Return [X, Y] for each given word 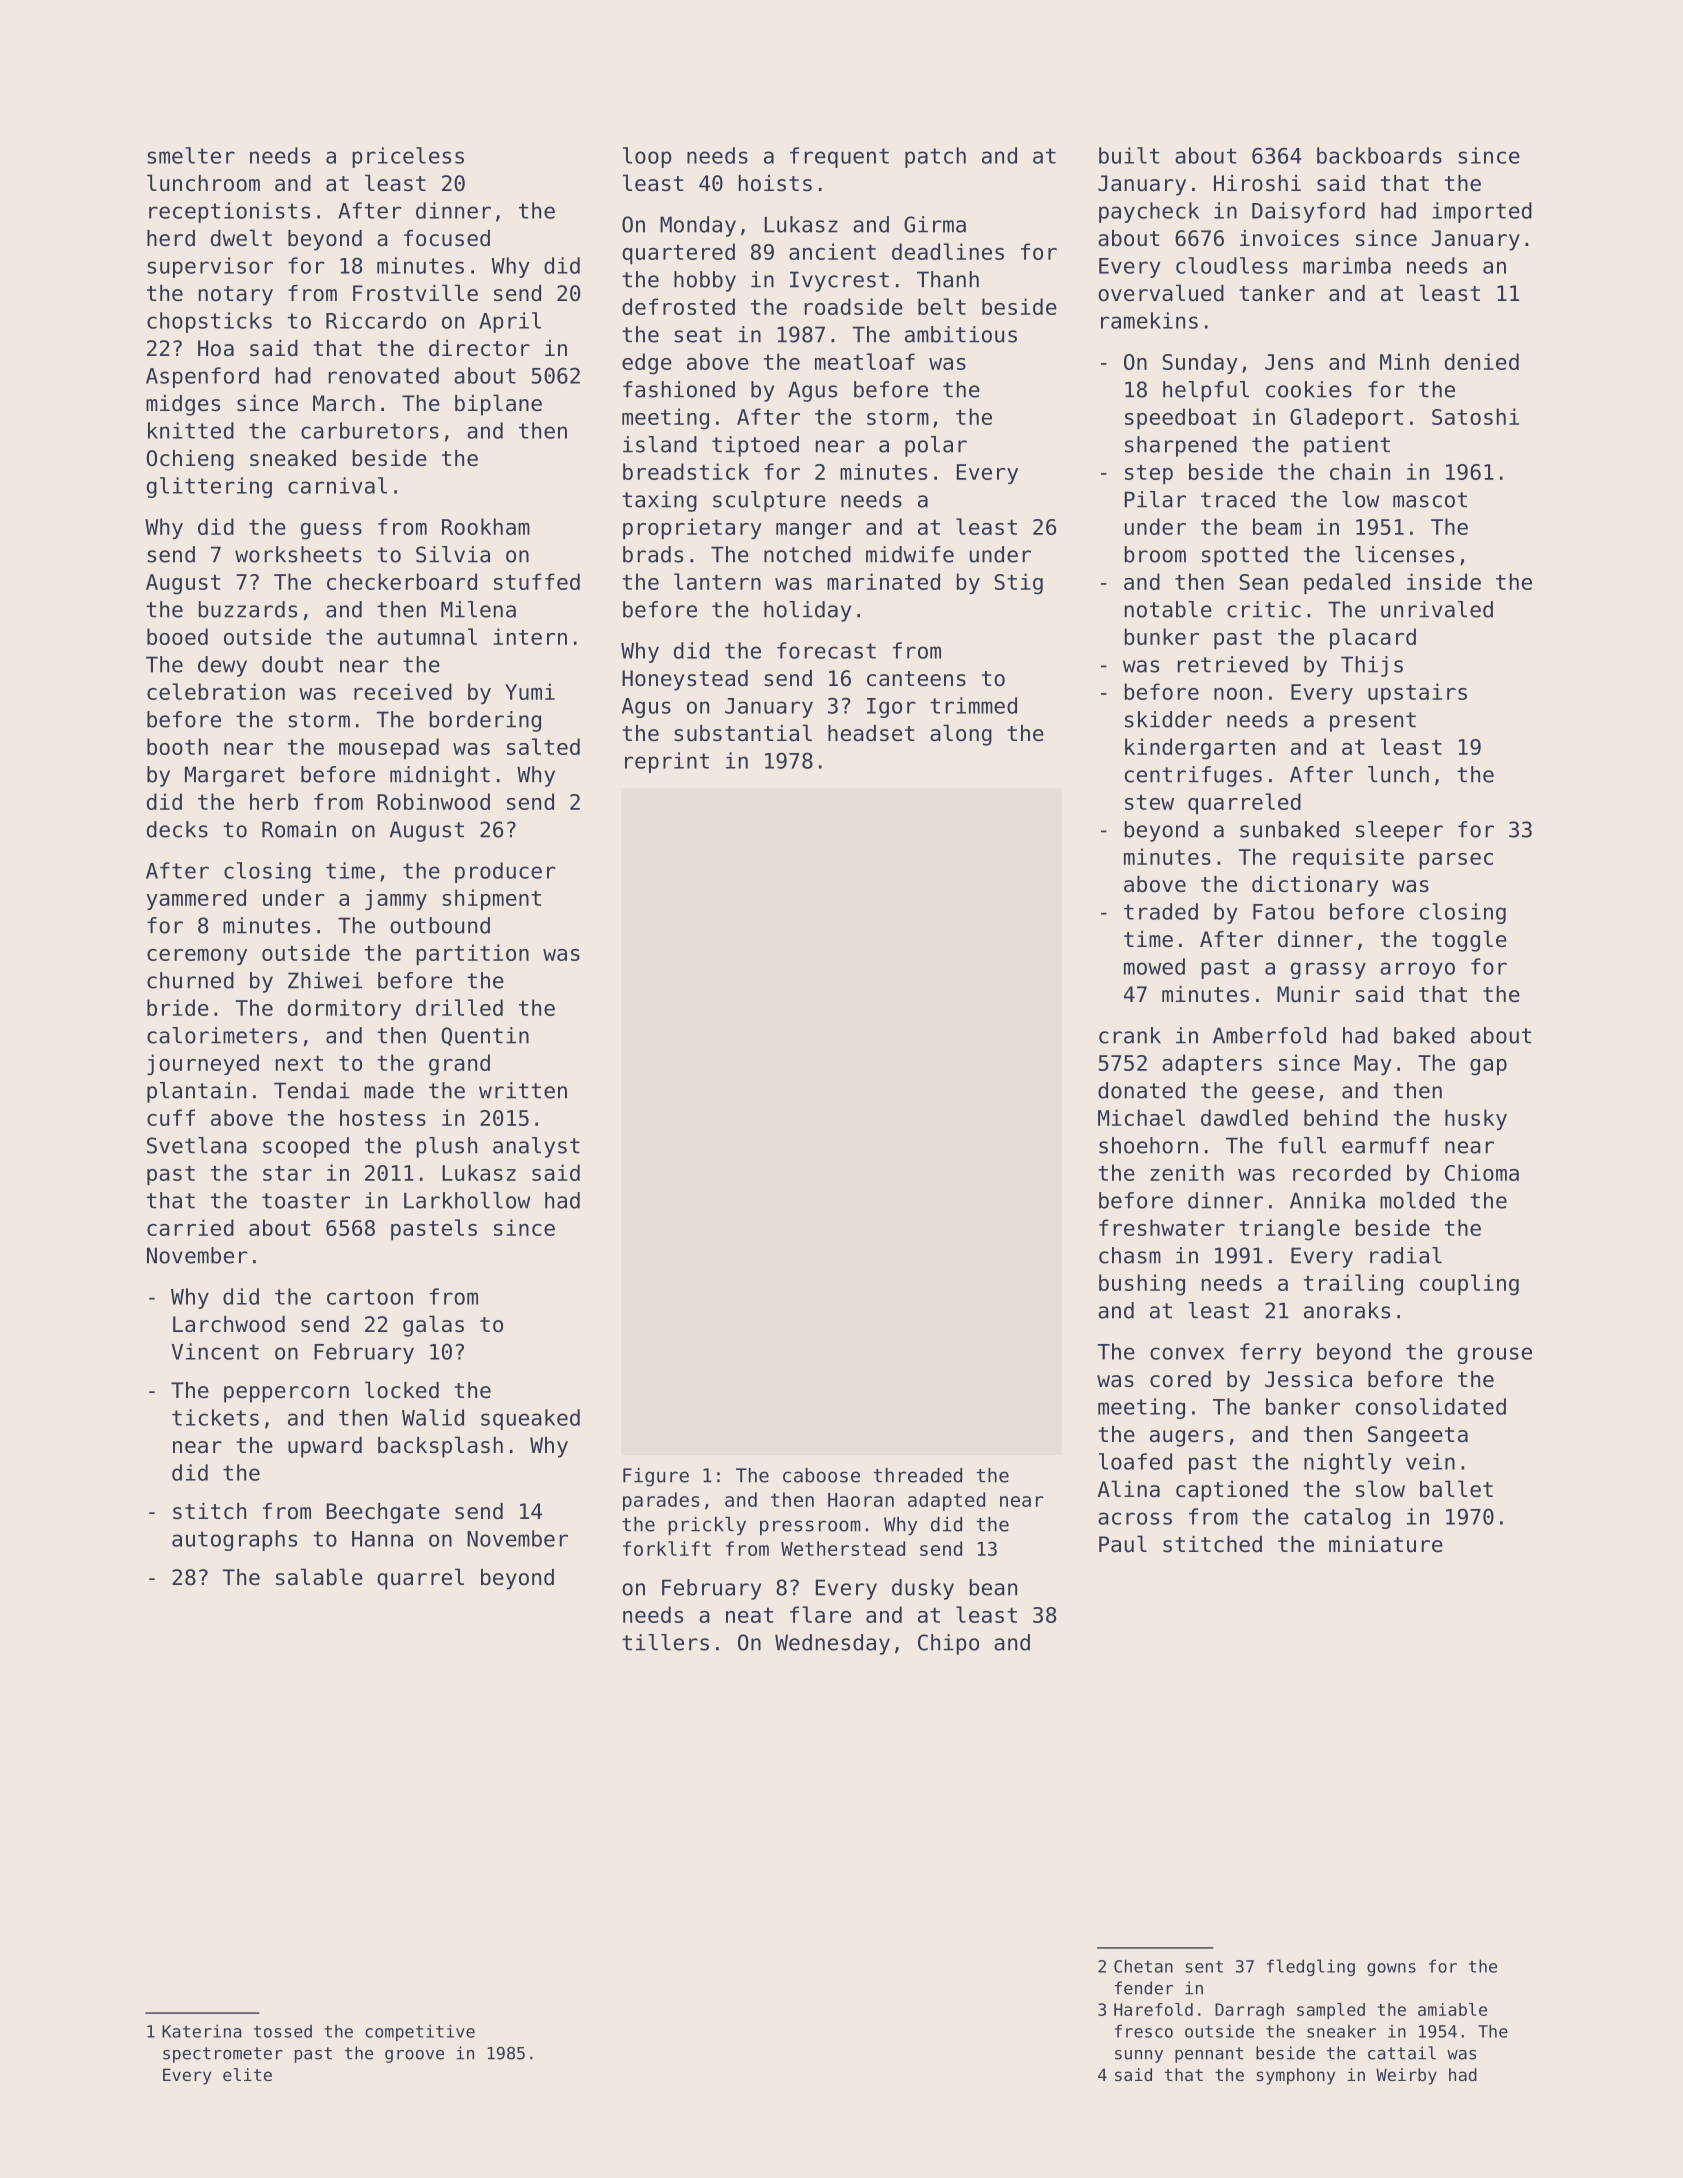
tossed [283, 2031]
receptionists [229, 212]
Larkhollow [467, 1200]
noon [1238, 694]
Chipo [948, 1644]
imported [1482, 212]
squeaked [530, 1419]
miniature [1386, 1544]
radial [1406, 1255]
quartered [678, 253]
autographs [234, 1540]
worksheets [298, 554]
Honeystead [685, 680]
